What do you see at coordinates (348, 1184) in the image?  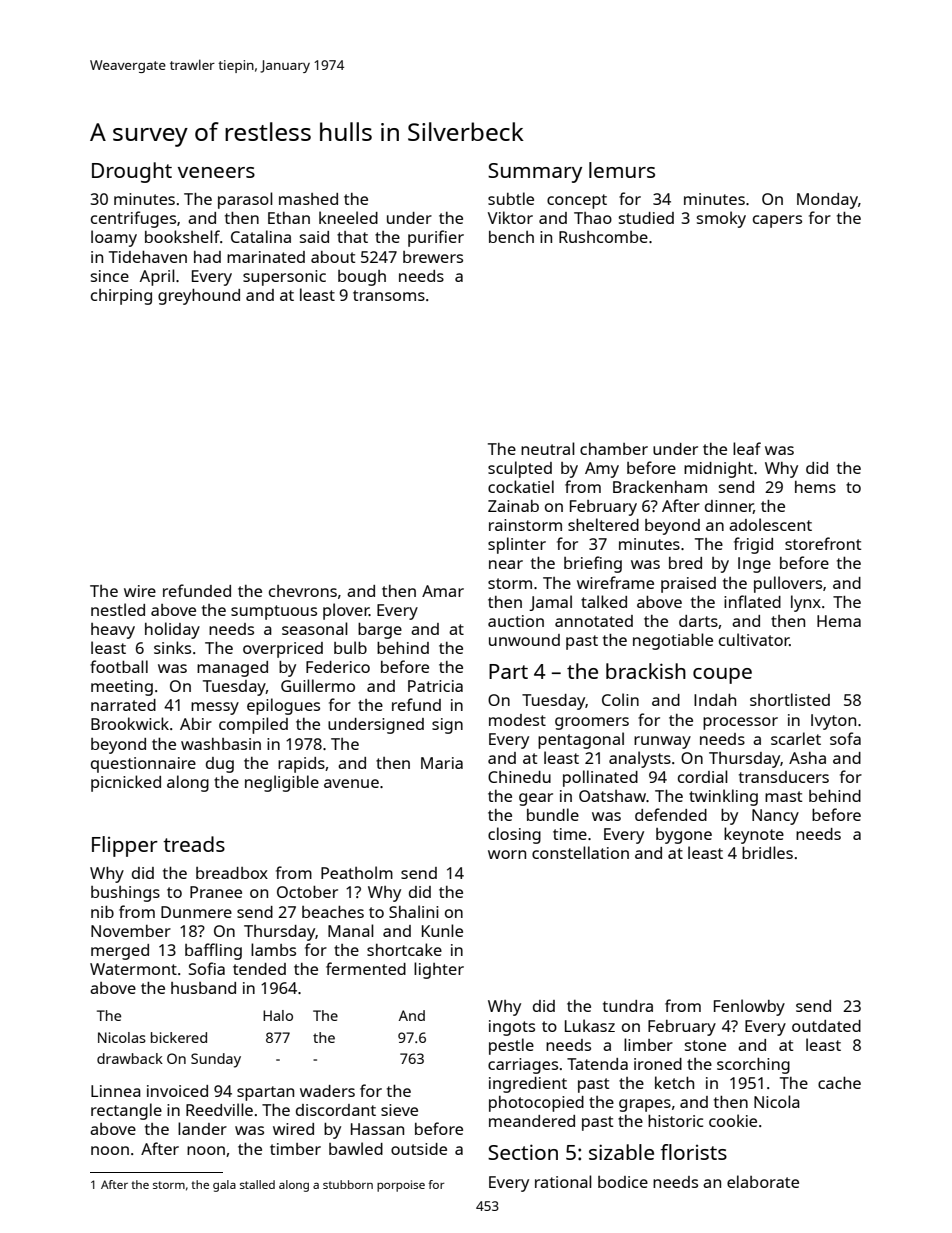 I see `stubborn` at bounding box center [348, 1184].
